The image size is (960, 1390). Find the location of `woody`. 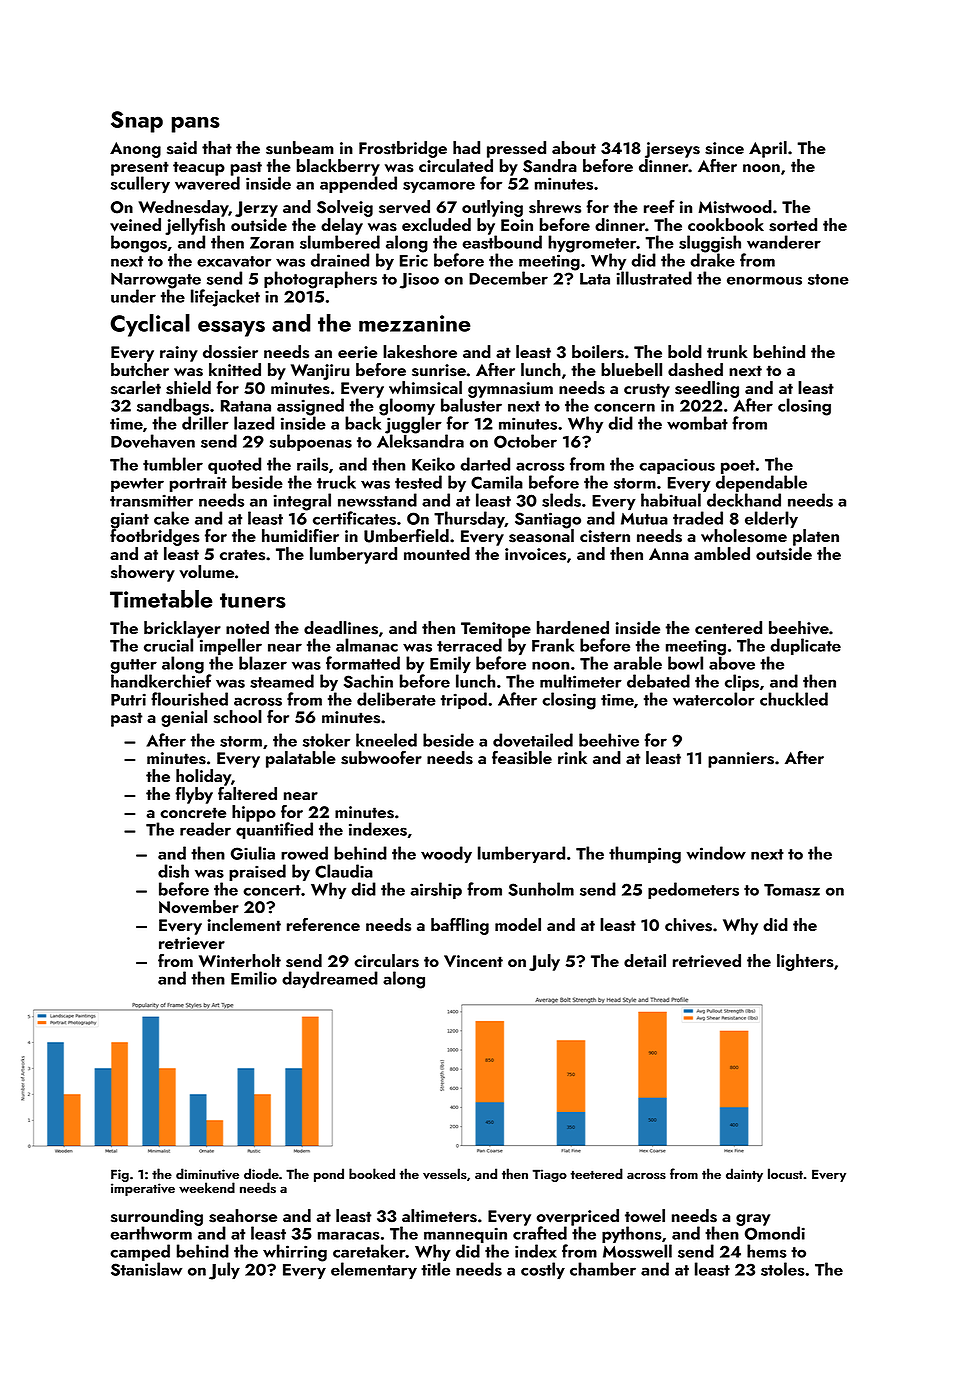

woody is located at coordinates (446, 854).
